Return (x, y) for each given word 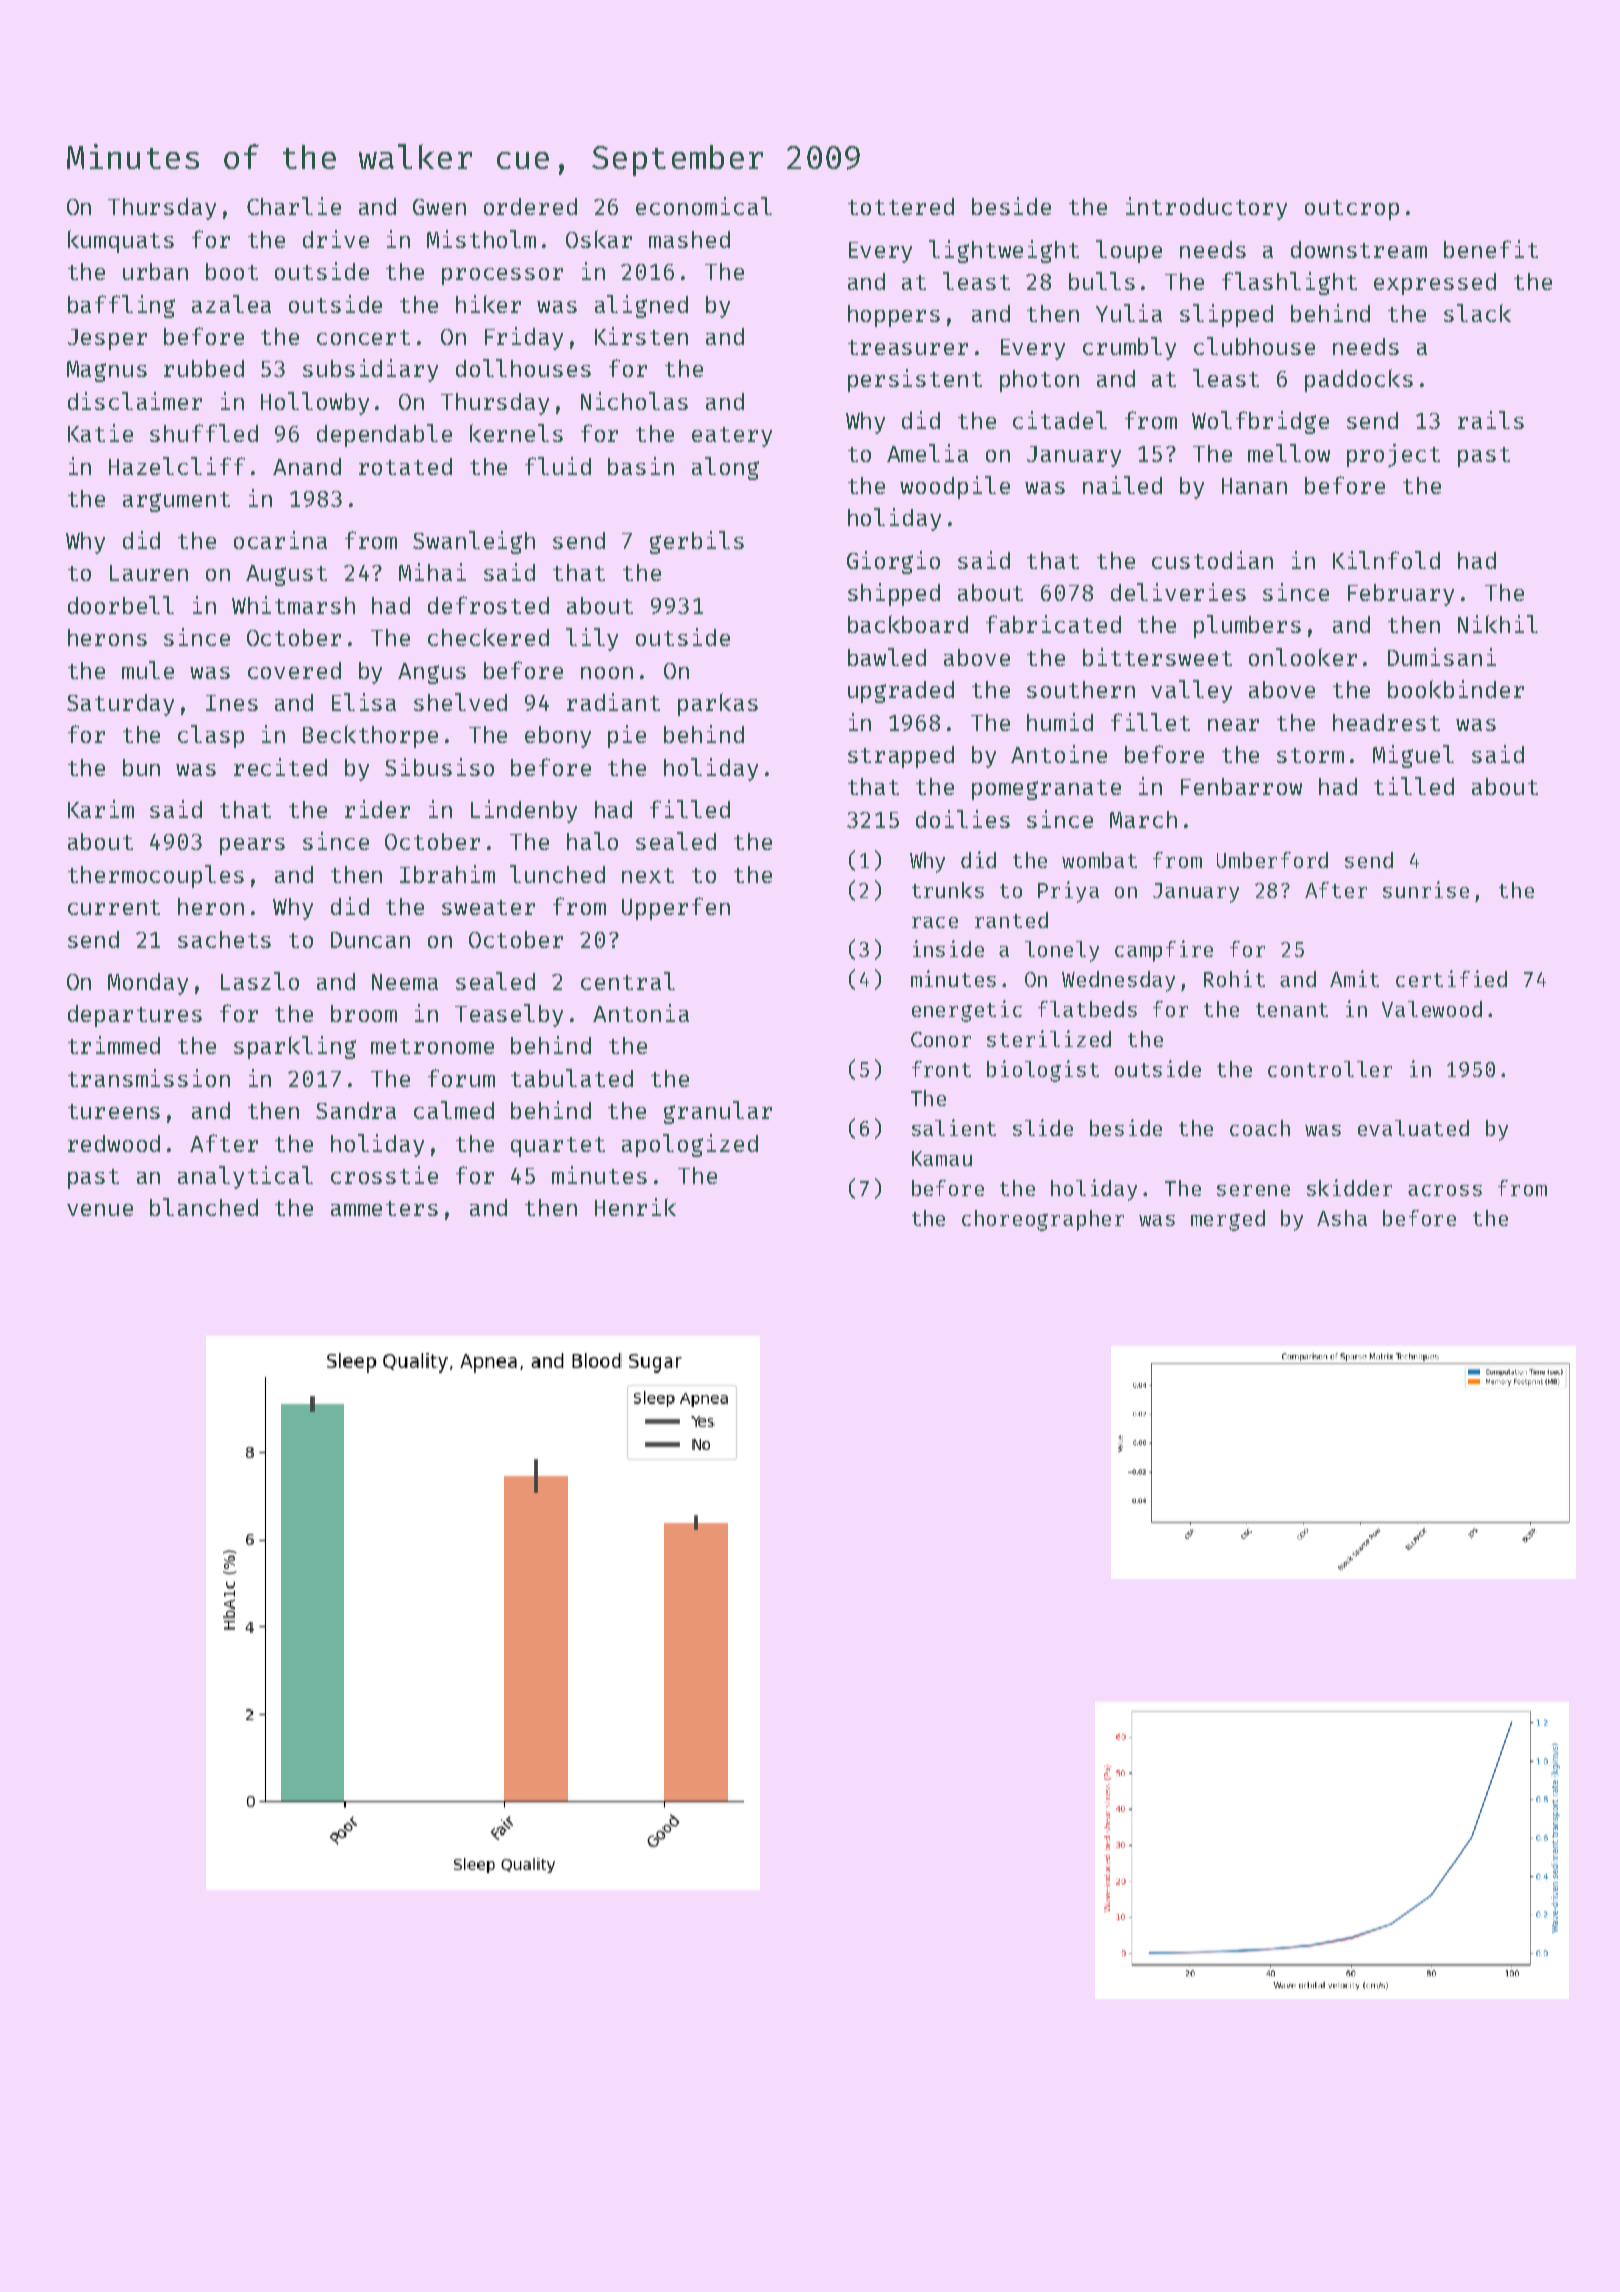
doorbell (121, 605)
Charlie (294, 206)
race (935, 922)
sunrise (1426, 889)
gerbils (697, 542)
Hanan (1254, 486)
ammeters (384, 1208)
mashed (689, 239)
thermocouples (156, 876)
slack (1477, 313)
